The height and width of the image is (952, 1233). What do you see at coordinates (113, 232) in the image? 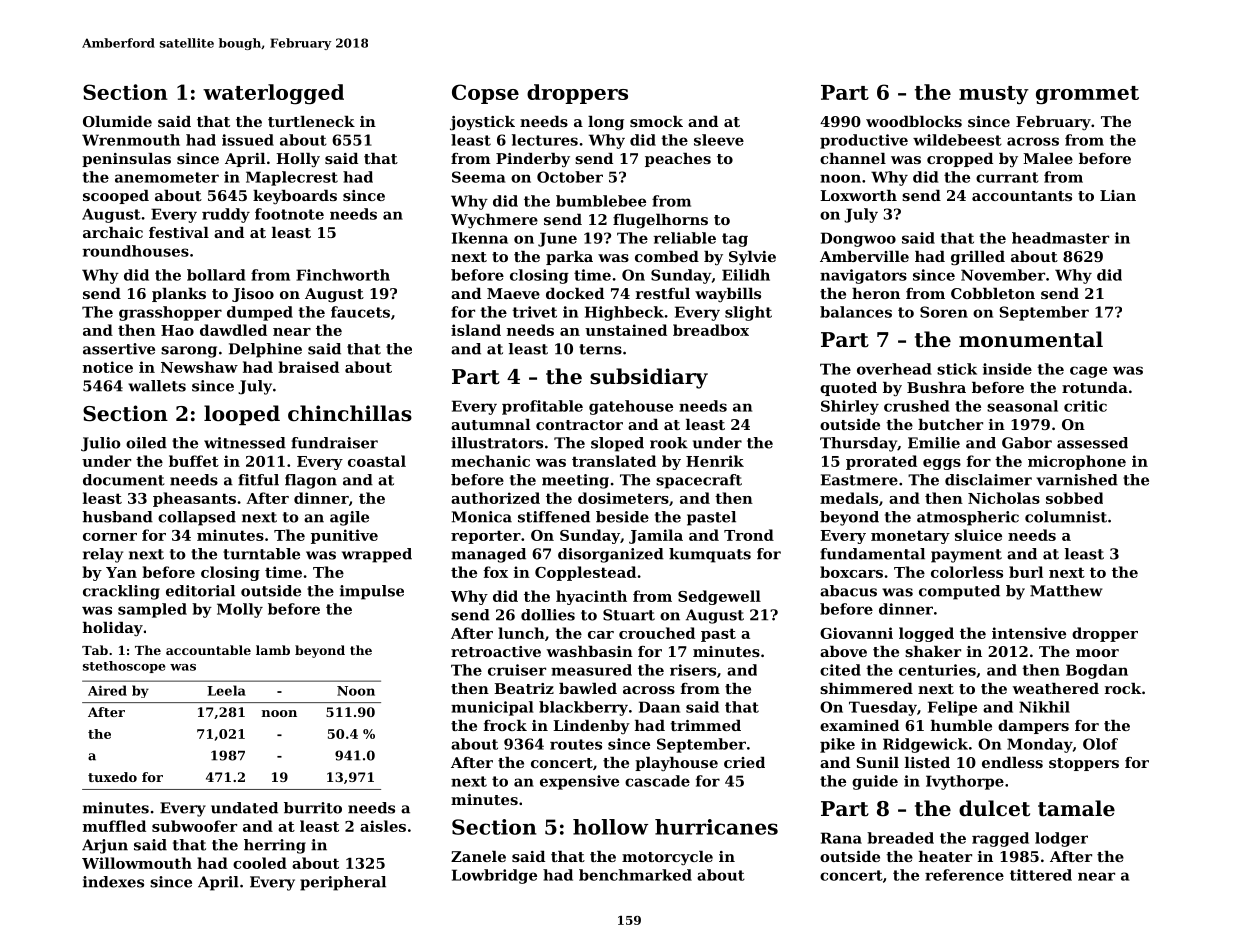
I see `archaic` at bounding box center [113, 232].
